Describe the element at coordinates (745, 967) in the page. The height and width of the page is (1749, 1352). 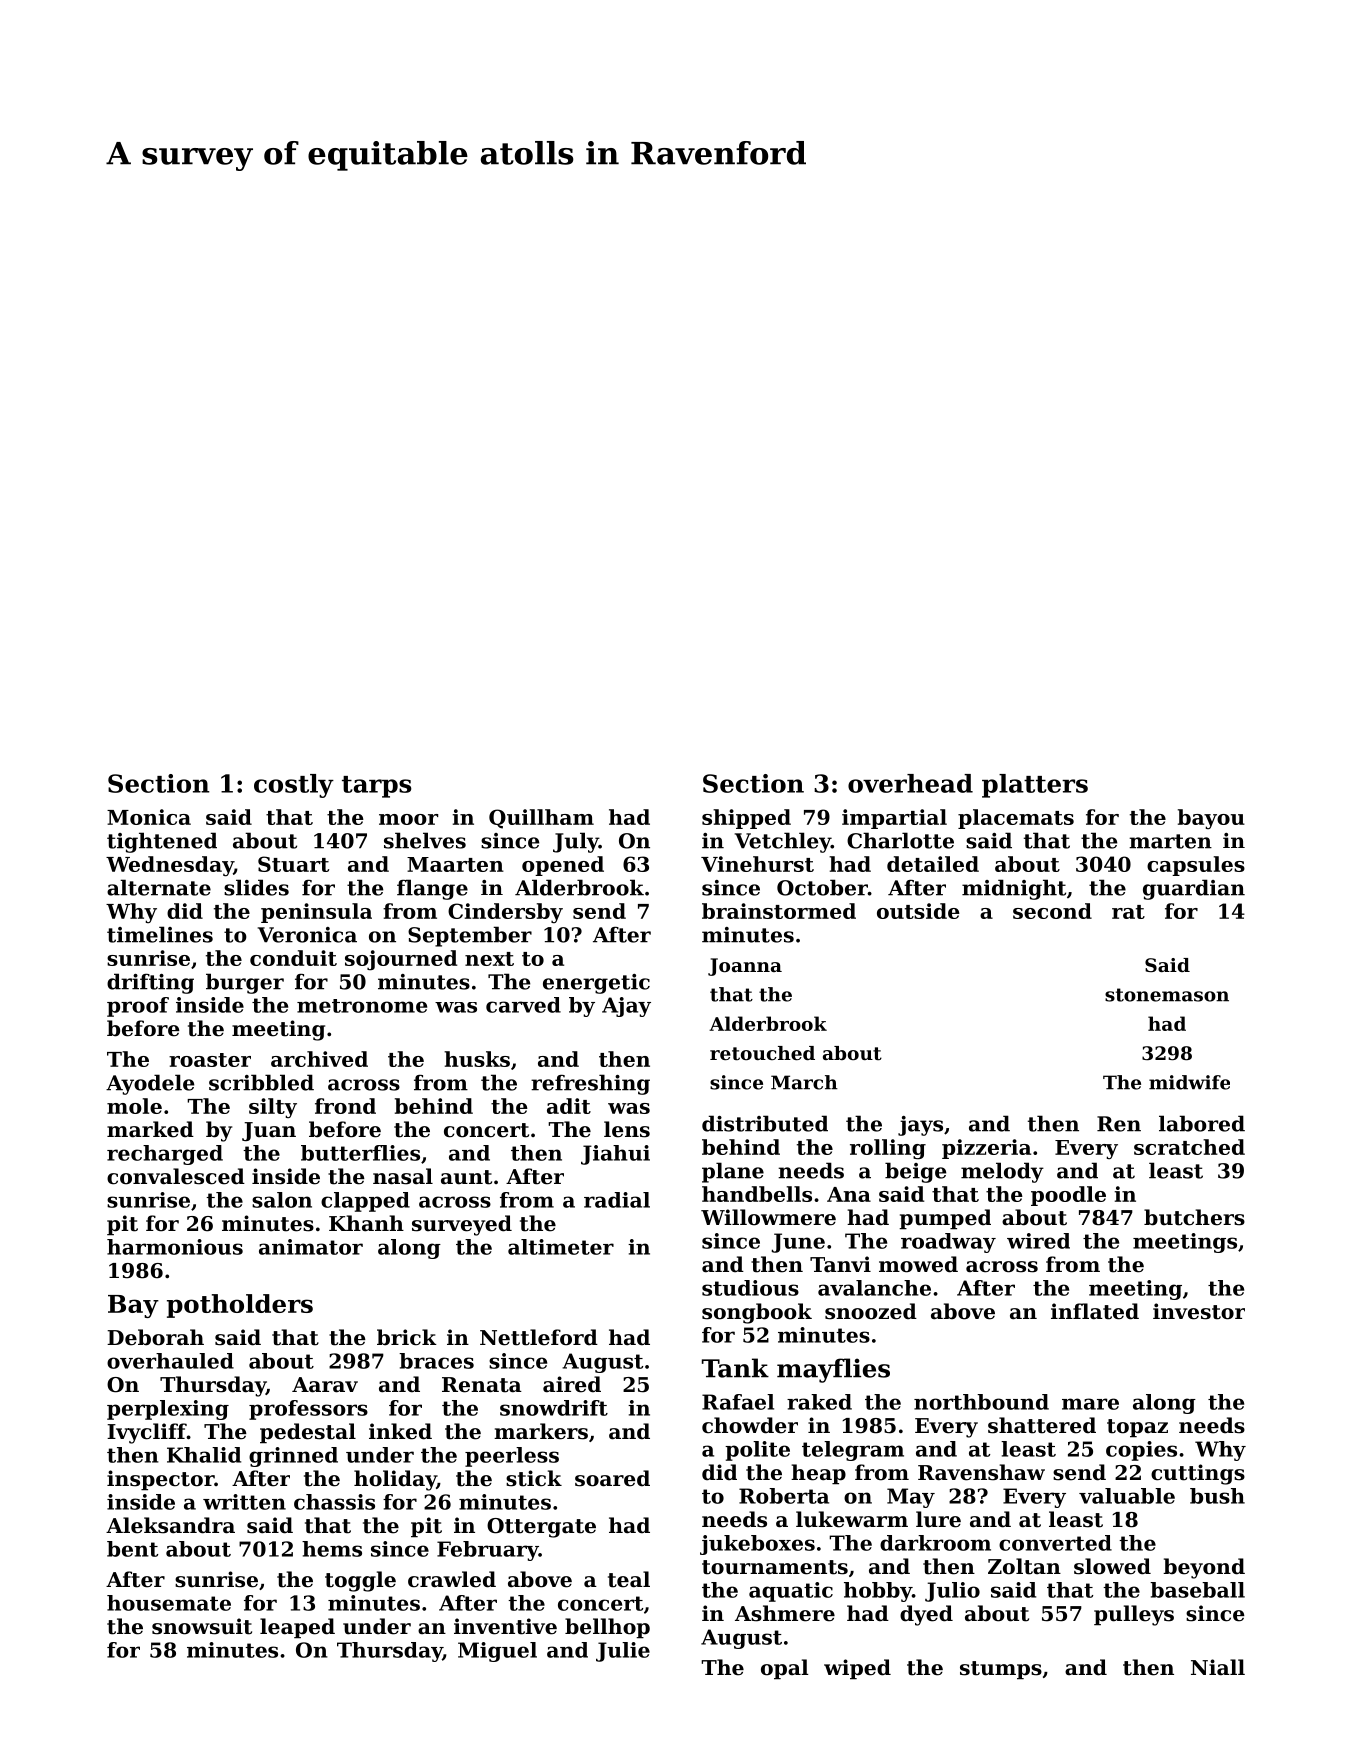
I see `Joanna` at that location.
